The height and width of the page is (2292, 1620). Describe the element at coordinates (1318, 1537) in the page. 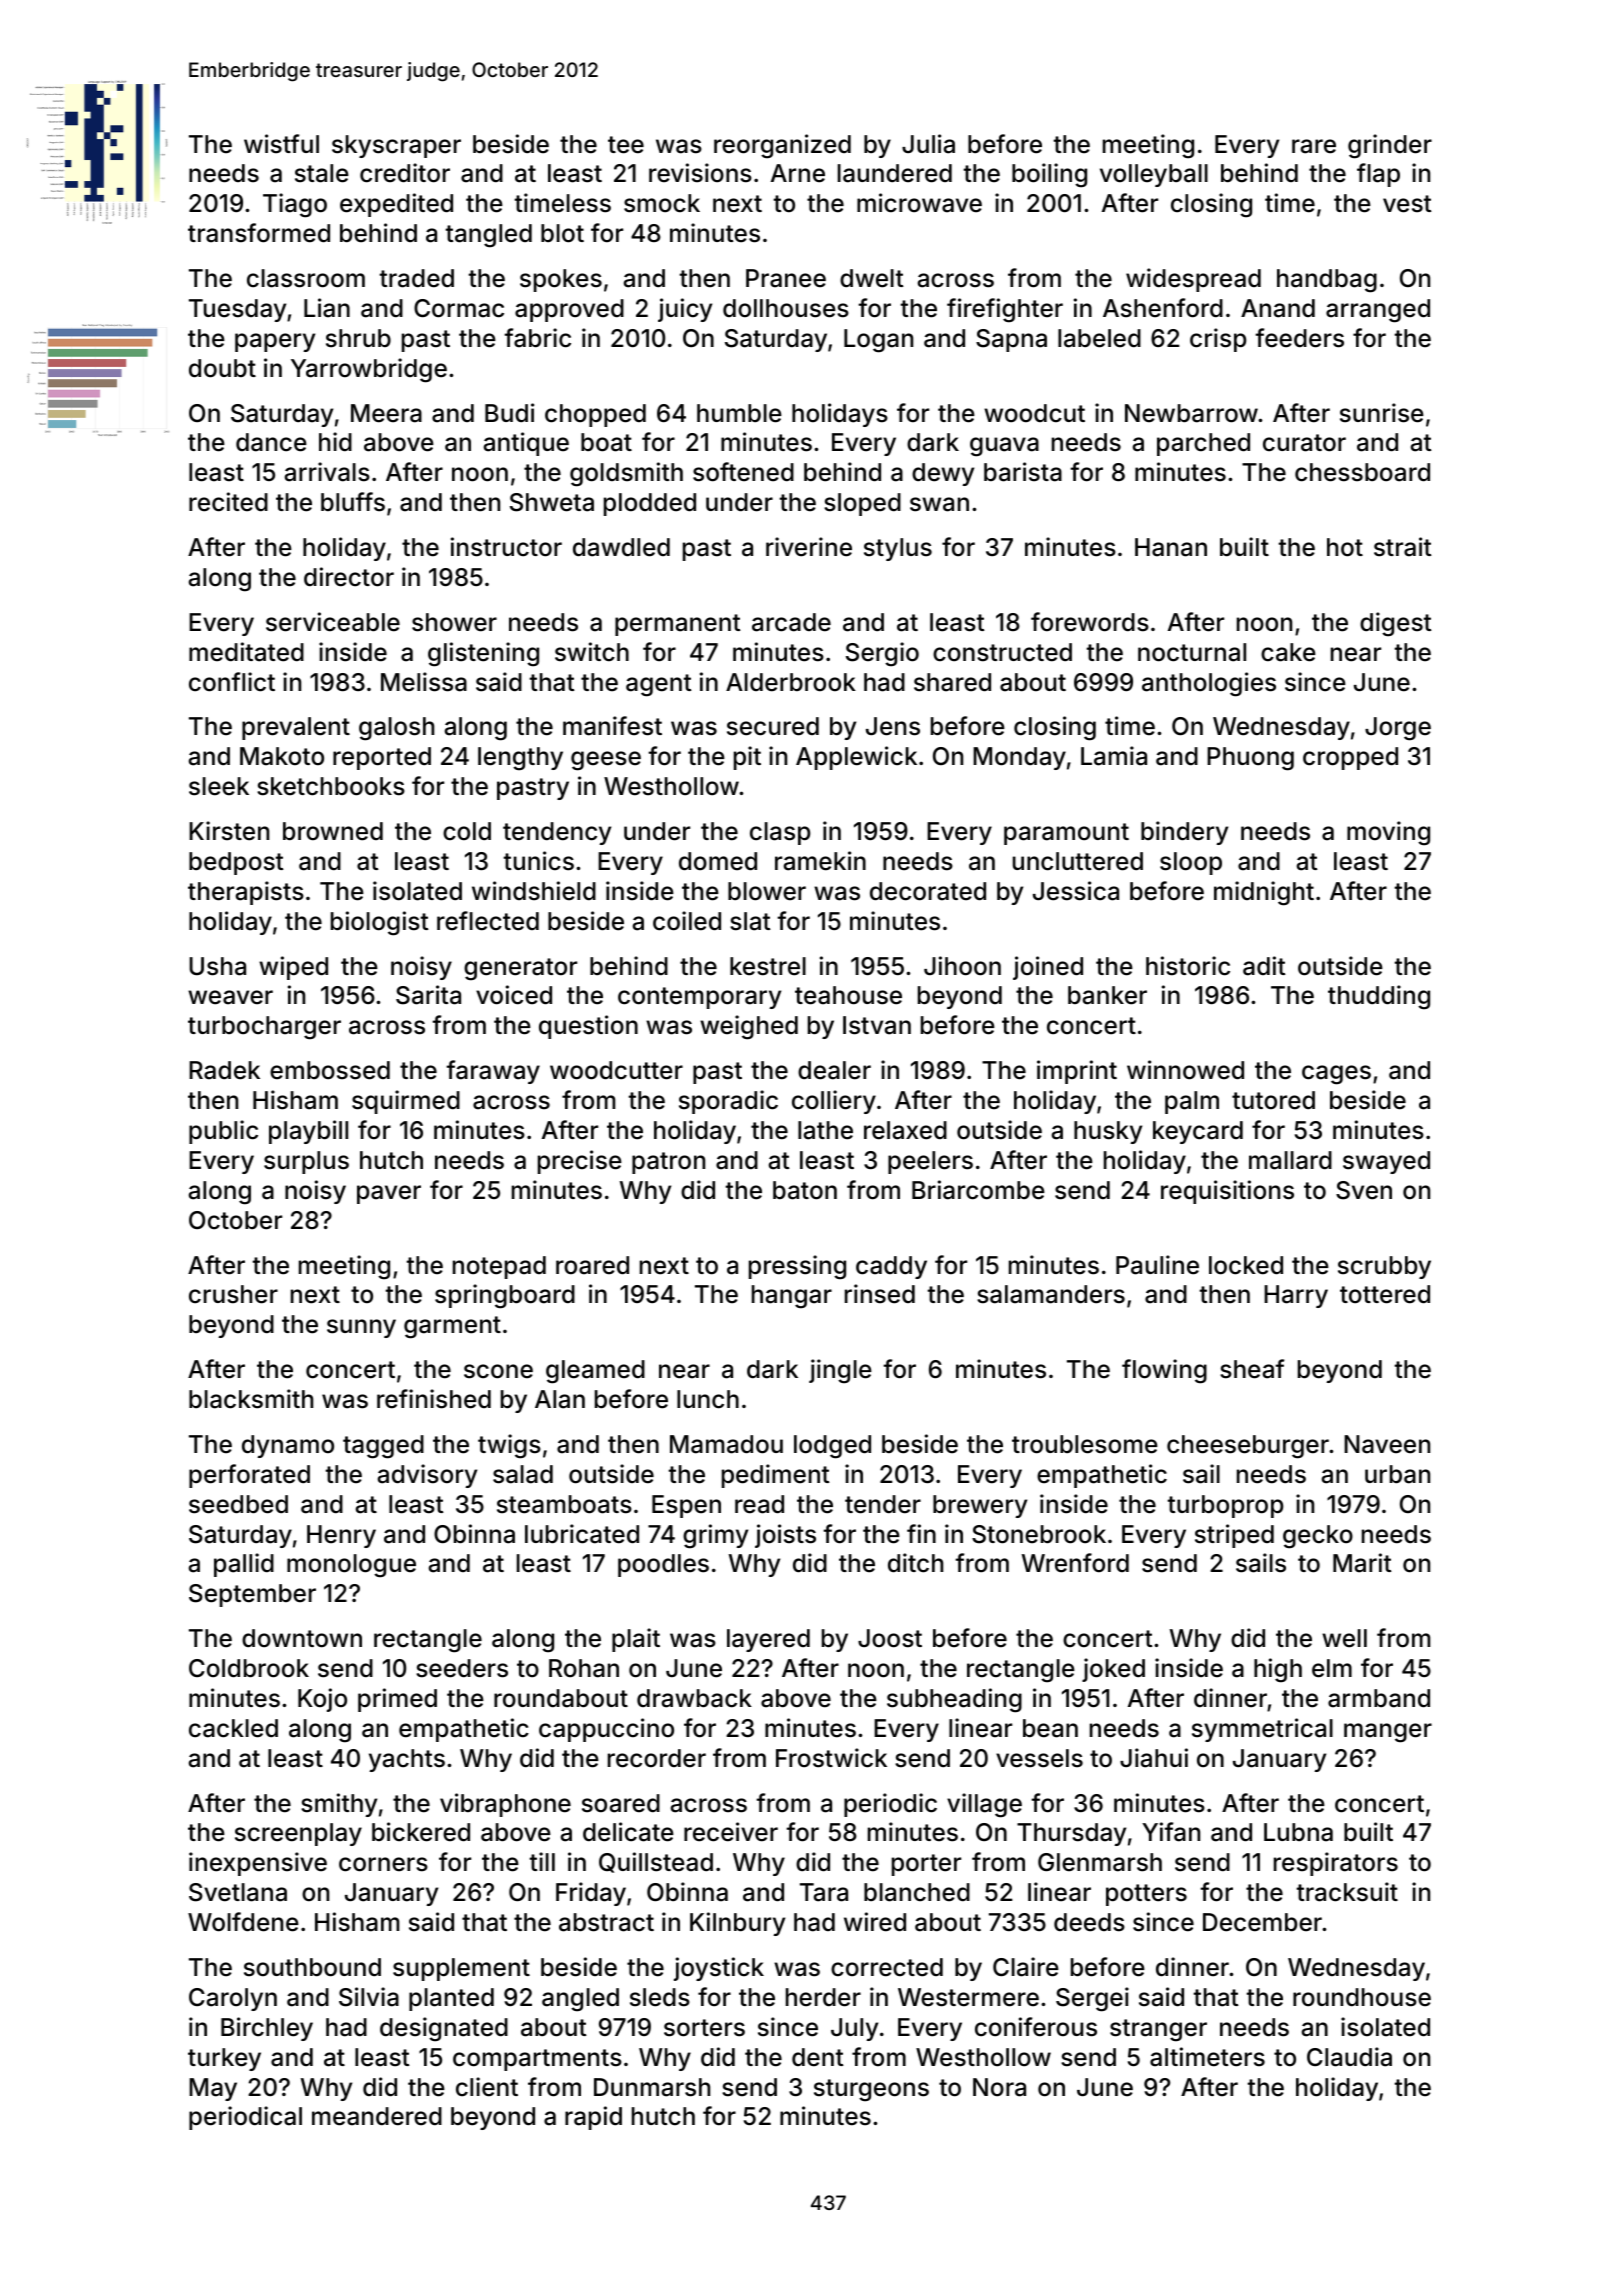

I see `gecko` at that location.
